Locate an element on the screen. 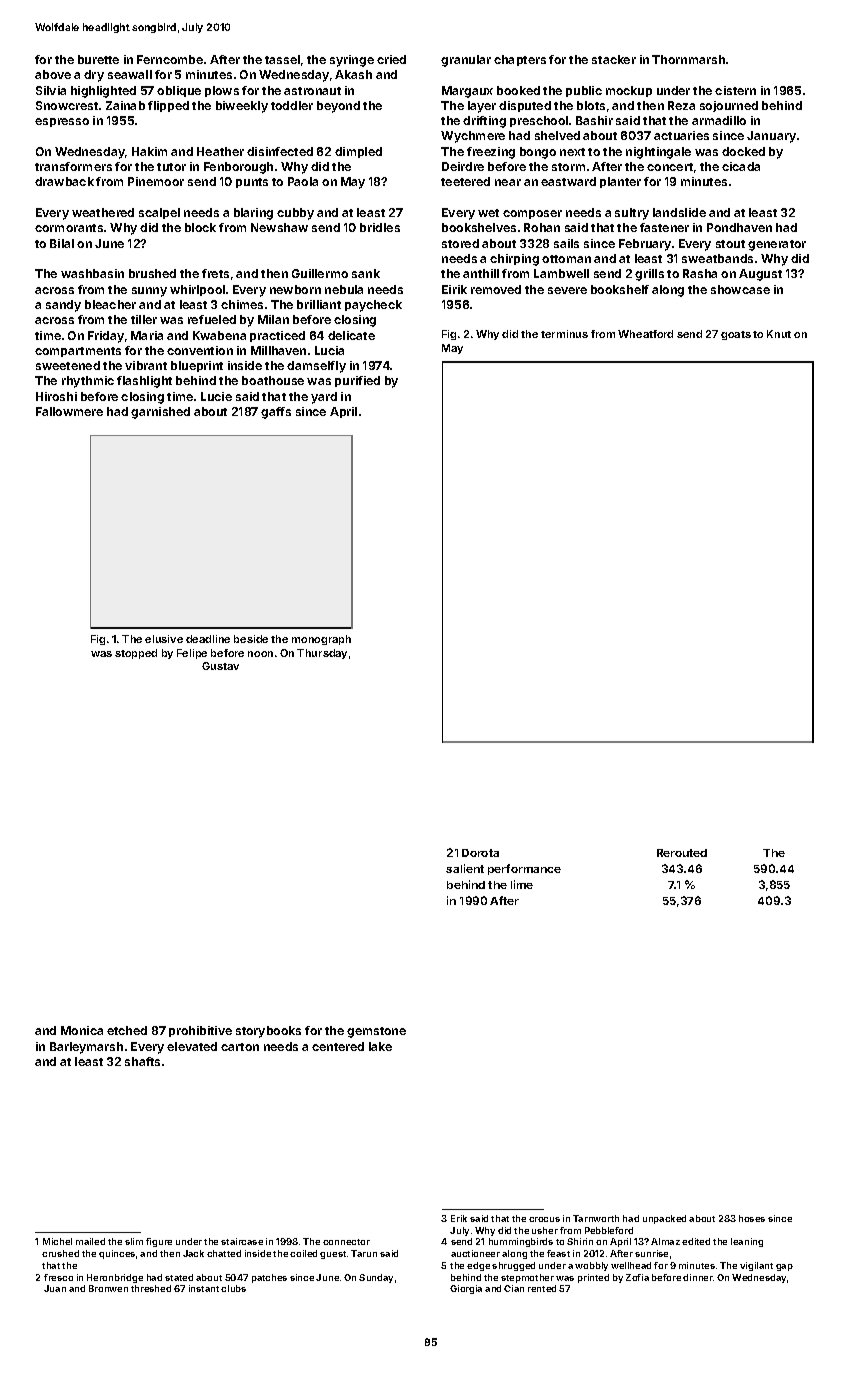 The image size is (849, 1400). elusive is located at coordinates (164, 639).
